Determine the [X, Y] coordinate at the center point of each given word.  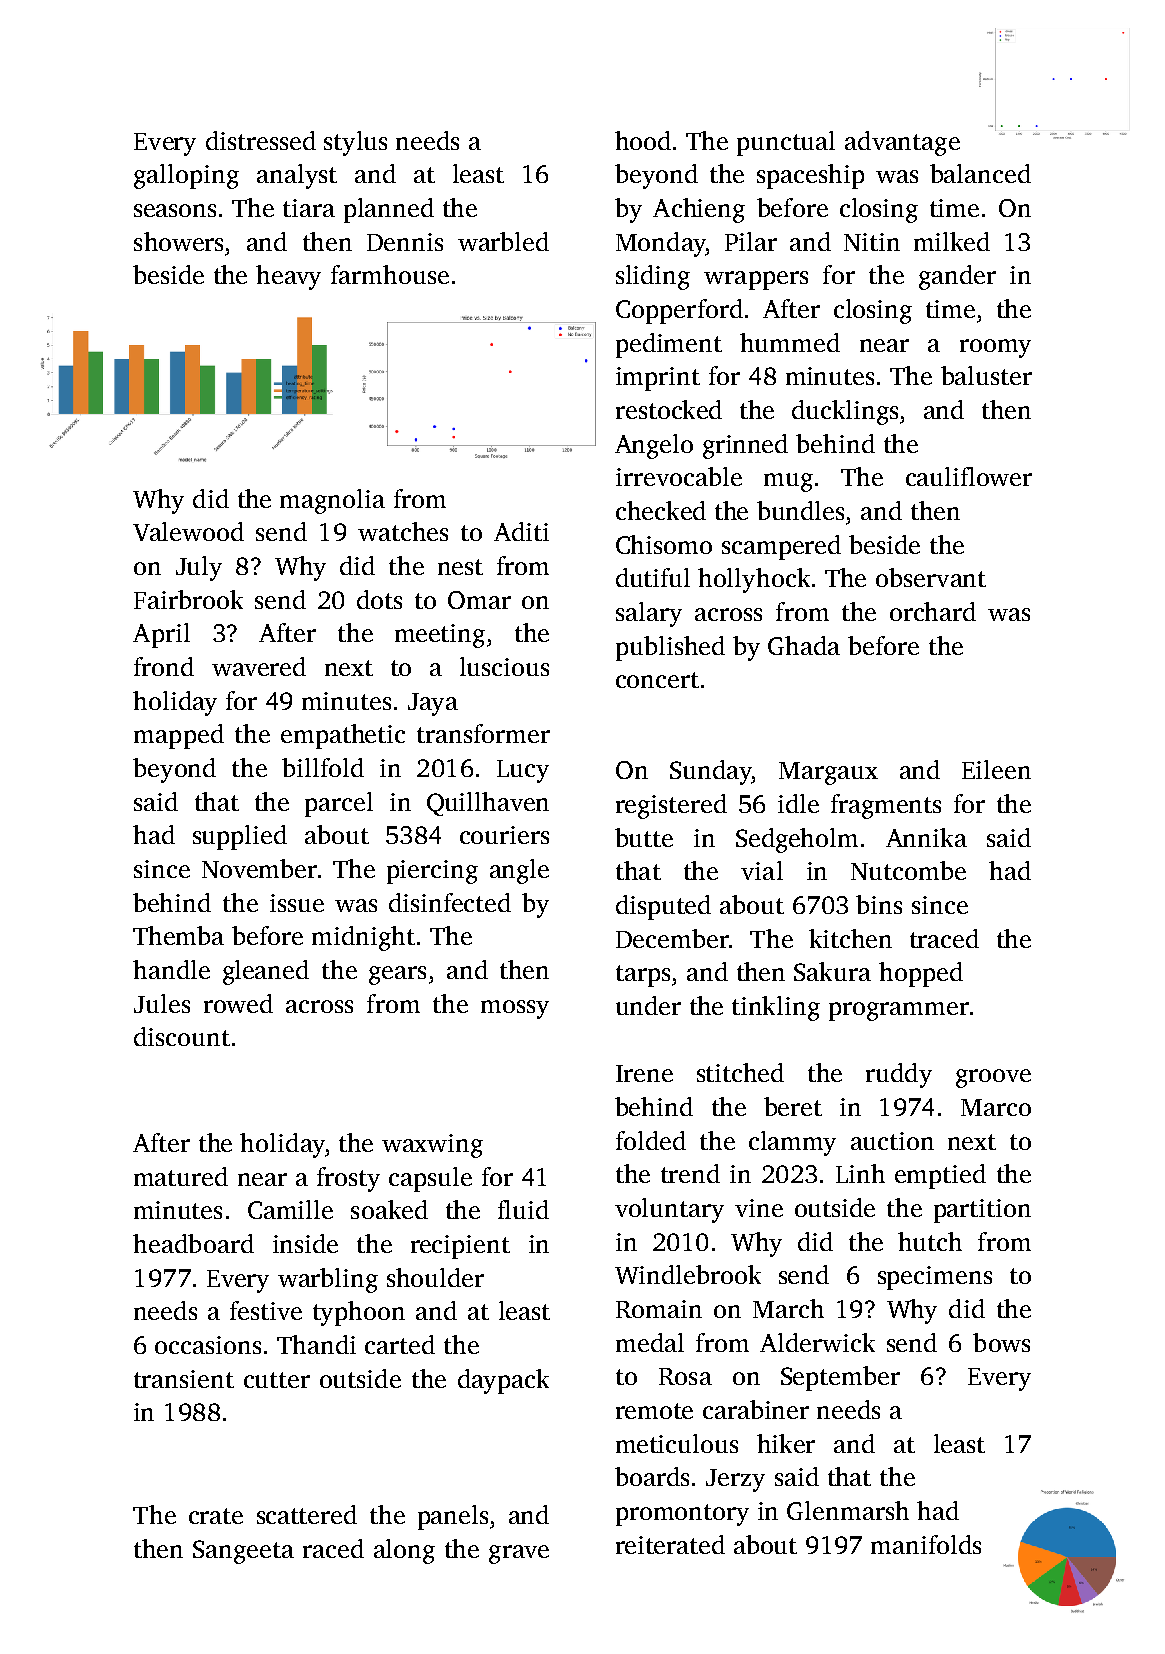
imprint [658, 379]
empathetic [343, 736]
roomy [995, 348]
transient [184, 1379]
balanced [980, 173]
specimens [935, 1278]
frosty [348, 1179]
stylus [355, 143]
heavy [288, 277]
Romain [659, 1309]
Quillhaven [488, 804]
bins [879, 904]
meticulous [677, 1443]
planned [389, 210]
